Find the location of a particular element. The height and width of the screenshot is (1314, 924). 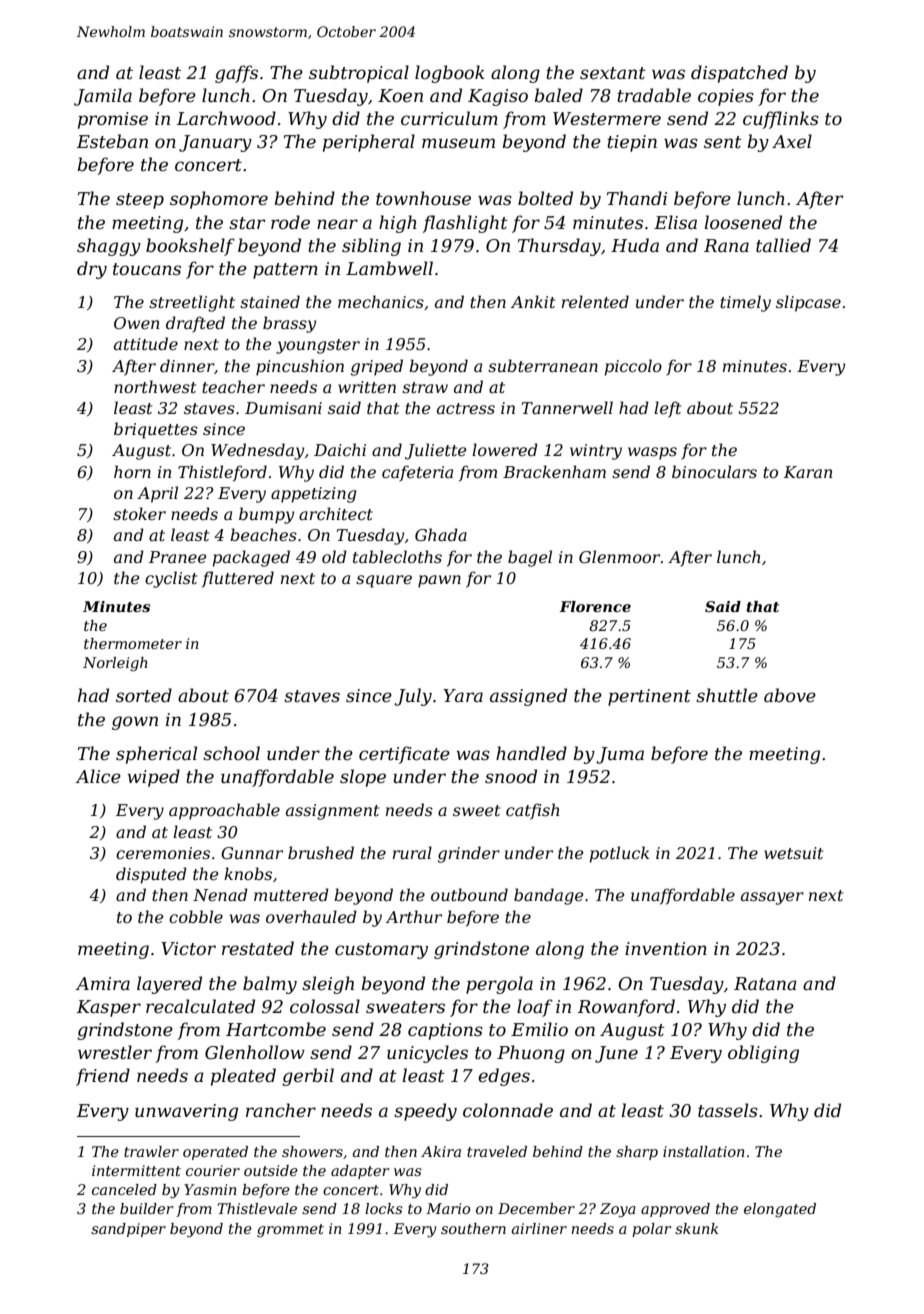

Brackenham is located at coordinates (554, 471).
